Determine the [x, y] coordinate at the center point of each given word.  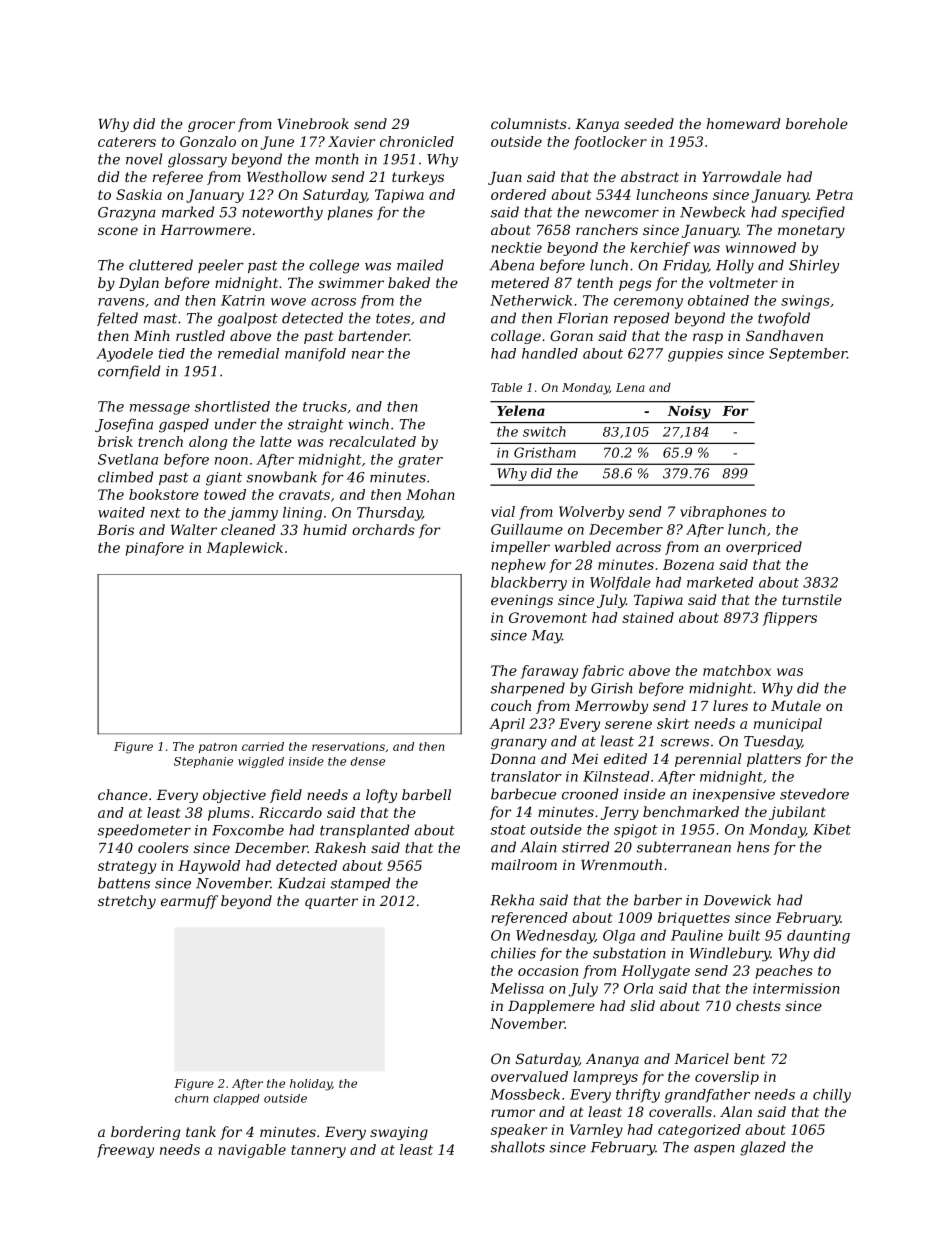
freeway [125, 1151]
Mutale [796, 705]
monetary [811, 231]
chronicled [417, 141]
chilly [832, 1096]
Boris [115, 530]
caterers [127, 142]
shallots [518, 1147]
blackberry [529, 584]
